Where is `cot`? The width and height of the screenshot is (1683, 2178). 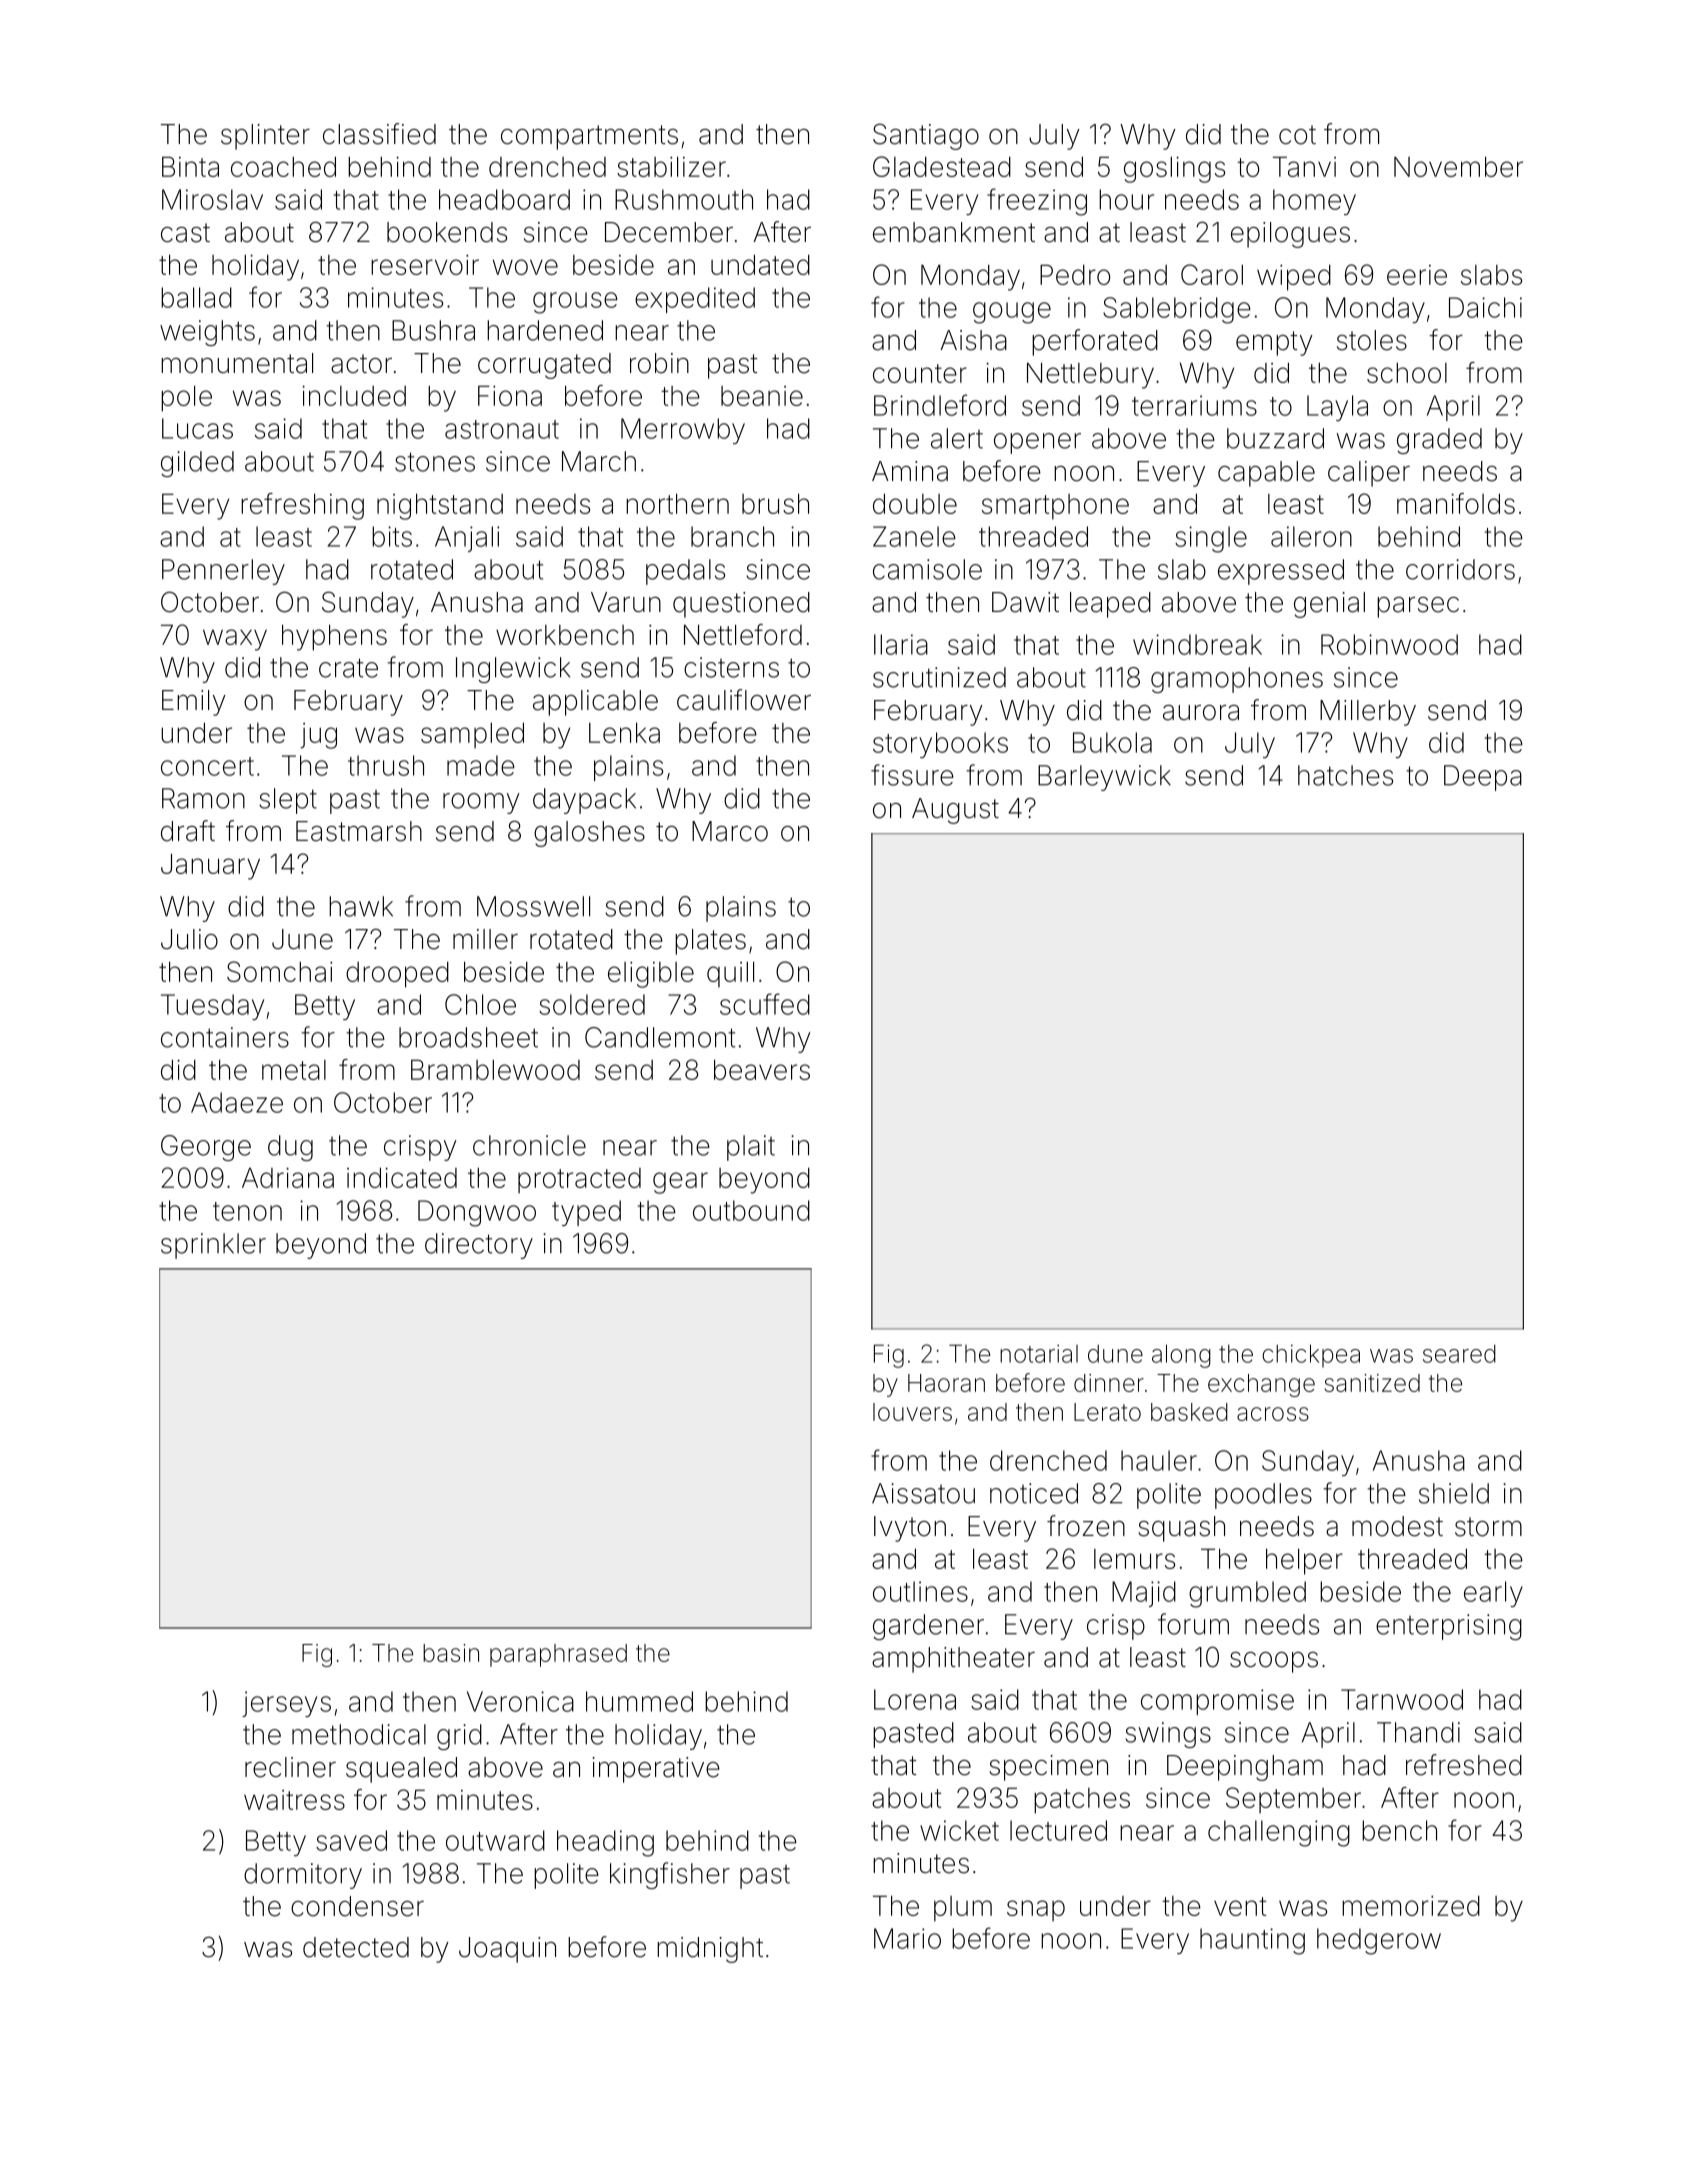
cot is located at coordinates (1297, 135).
